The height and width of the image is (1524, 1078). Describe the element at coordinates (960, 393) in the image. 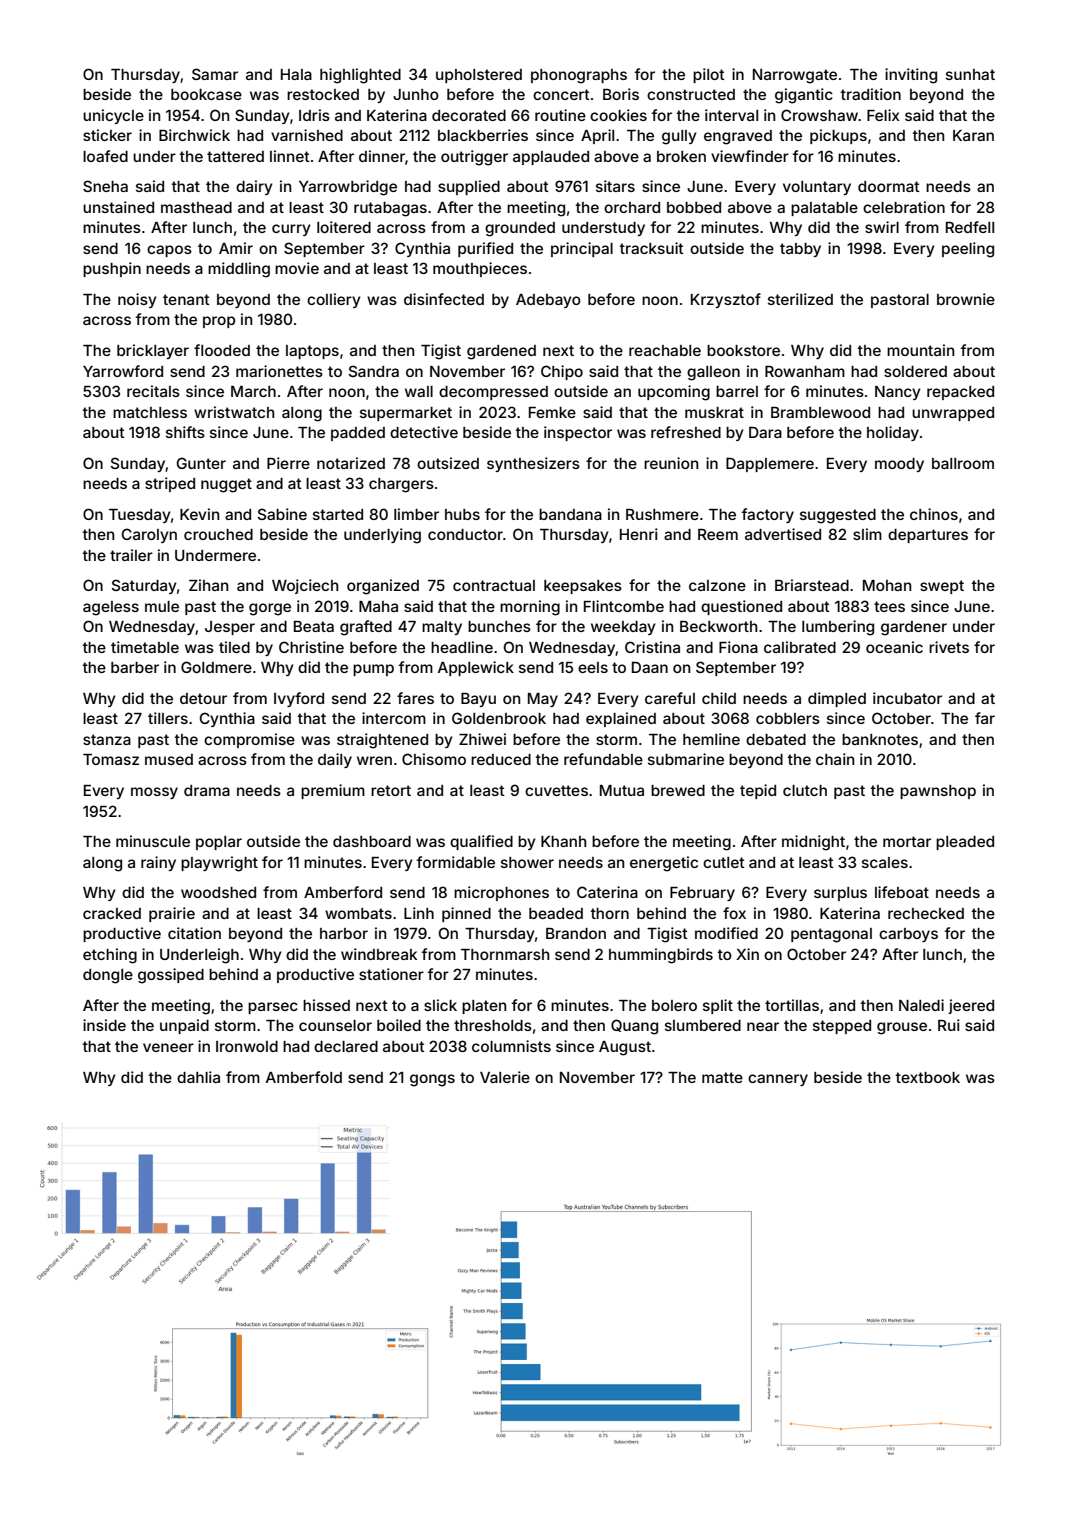

I see `repacked` at that location.
